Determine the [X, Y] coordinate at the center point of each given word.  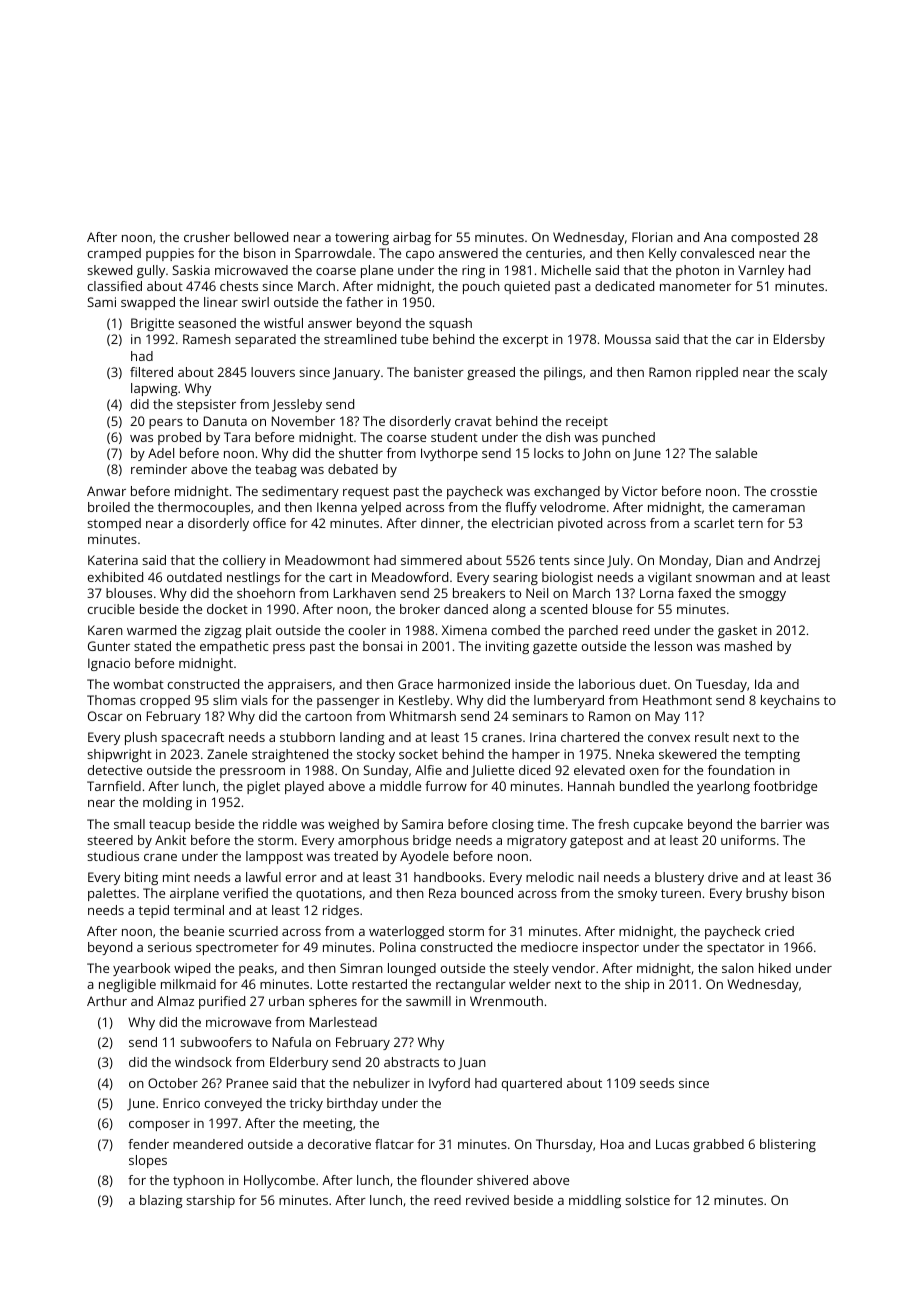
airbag [412, 238]
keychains [790, 701]
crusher [207, 237]
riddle [280, 824]
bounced [487, 893]
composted [765, 238]
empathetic [234, 647]
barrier [781, 824]
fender [148, 1144]
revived [487, 1200]
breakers [479, 593]
